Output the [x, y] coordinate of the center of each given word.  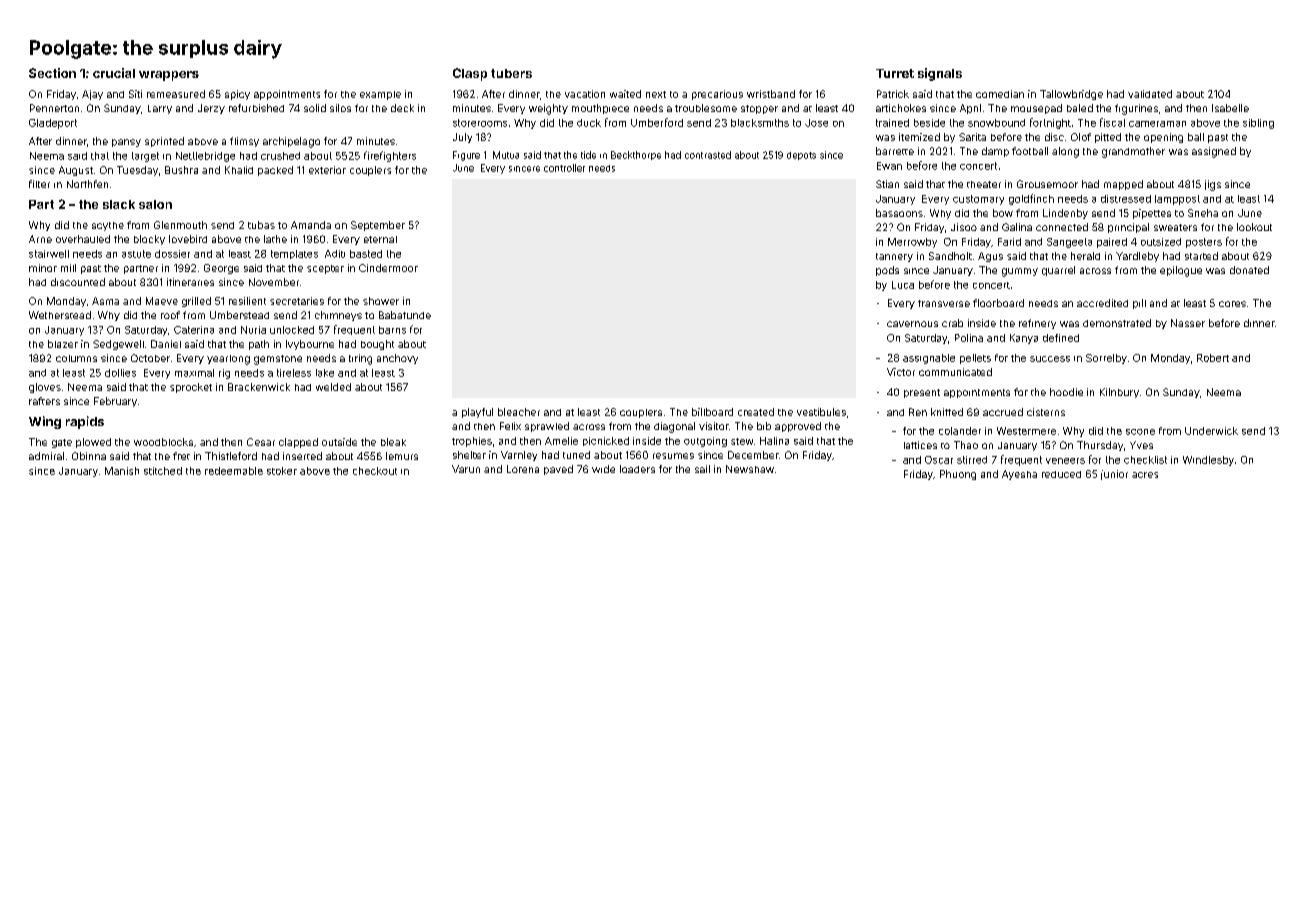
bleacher [519, 412]
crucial [114, 73]
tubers [511, 73]
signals [940, 74]
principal [1128, 228]
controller [564, 168]
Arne [40, 239]
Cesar [261, 442]
